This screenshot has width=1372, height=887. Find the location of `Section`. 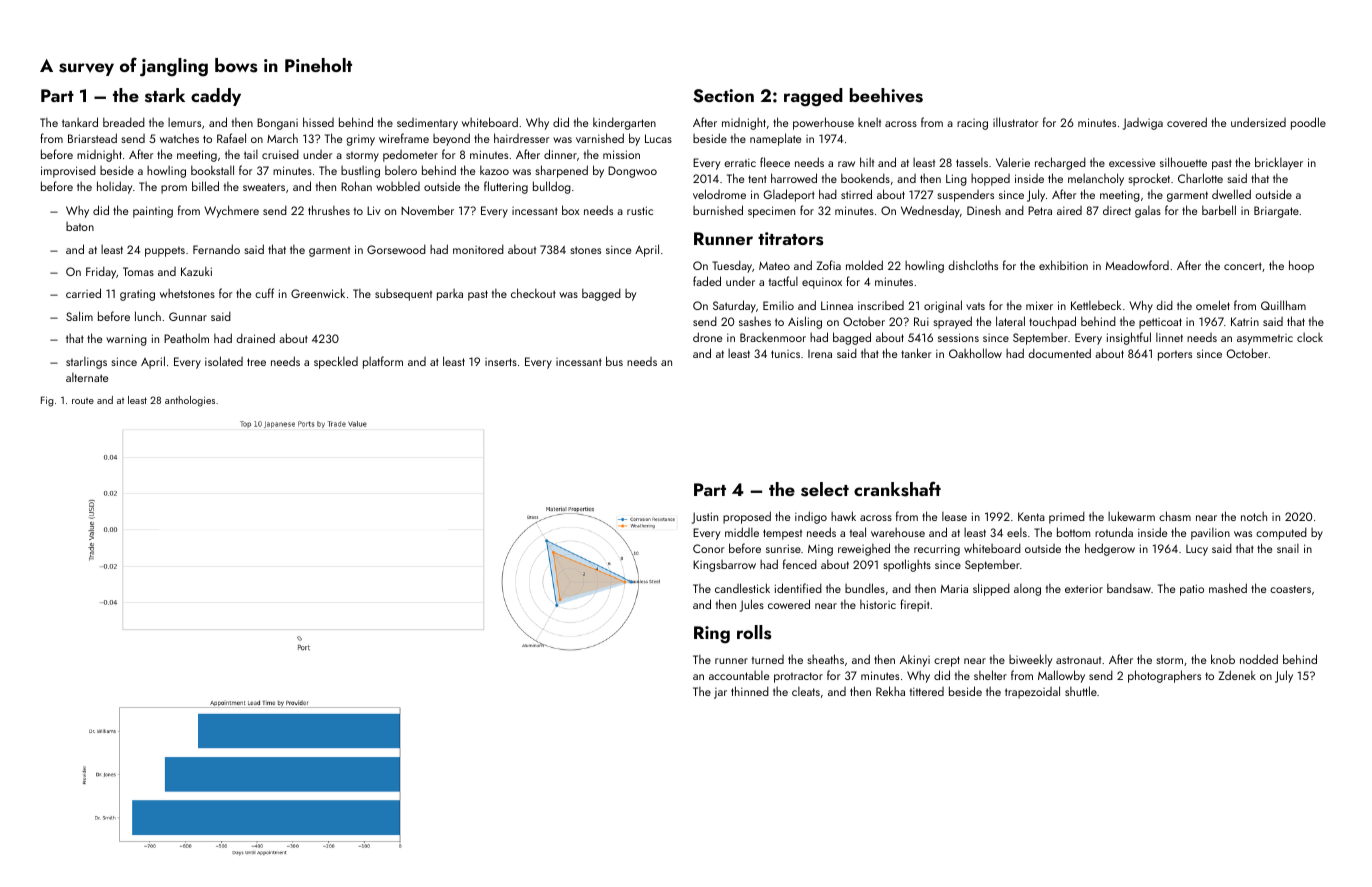

Section is located at coordinates (723, 96).
